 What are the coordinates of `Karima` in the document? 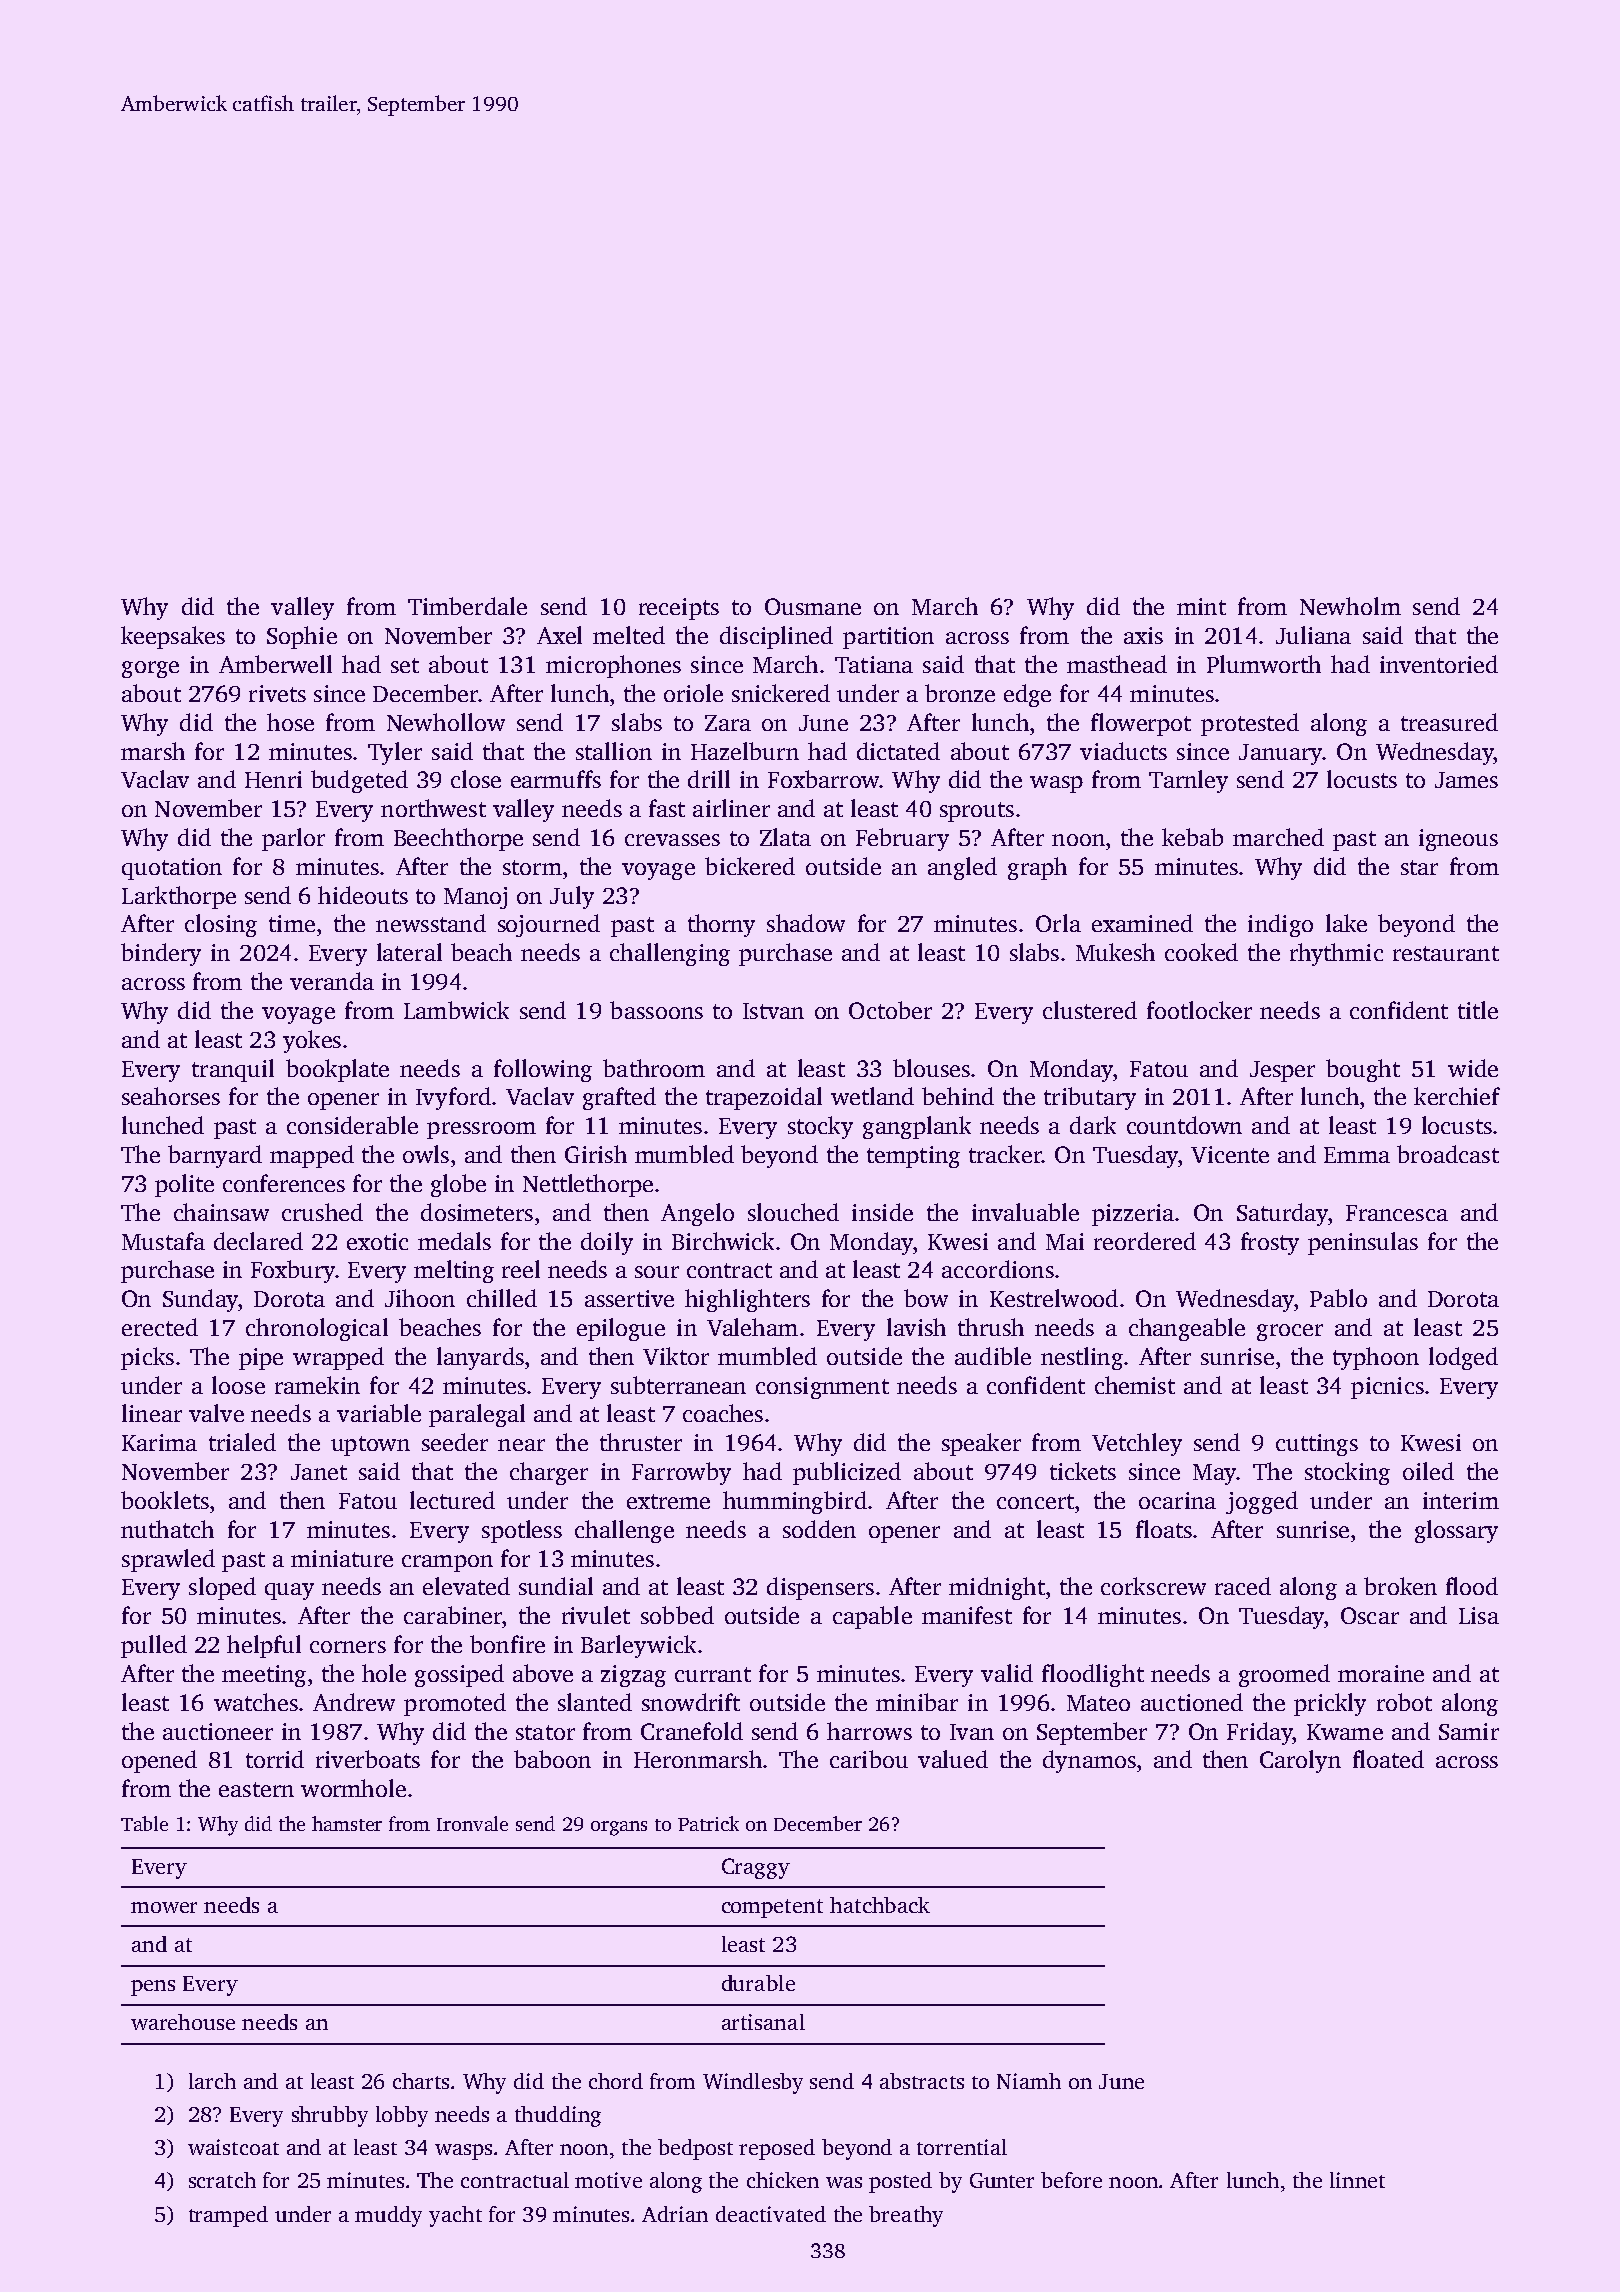 It's located at (159, 1442).
